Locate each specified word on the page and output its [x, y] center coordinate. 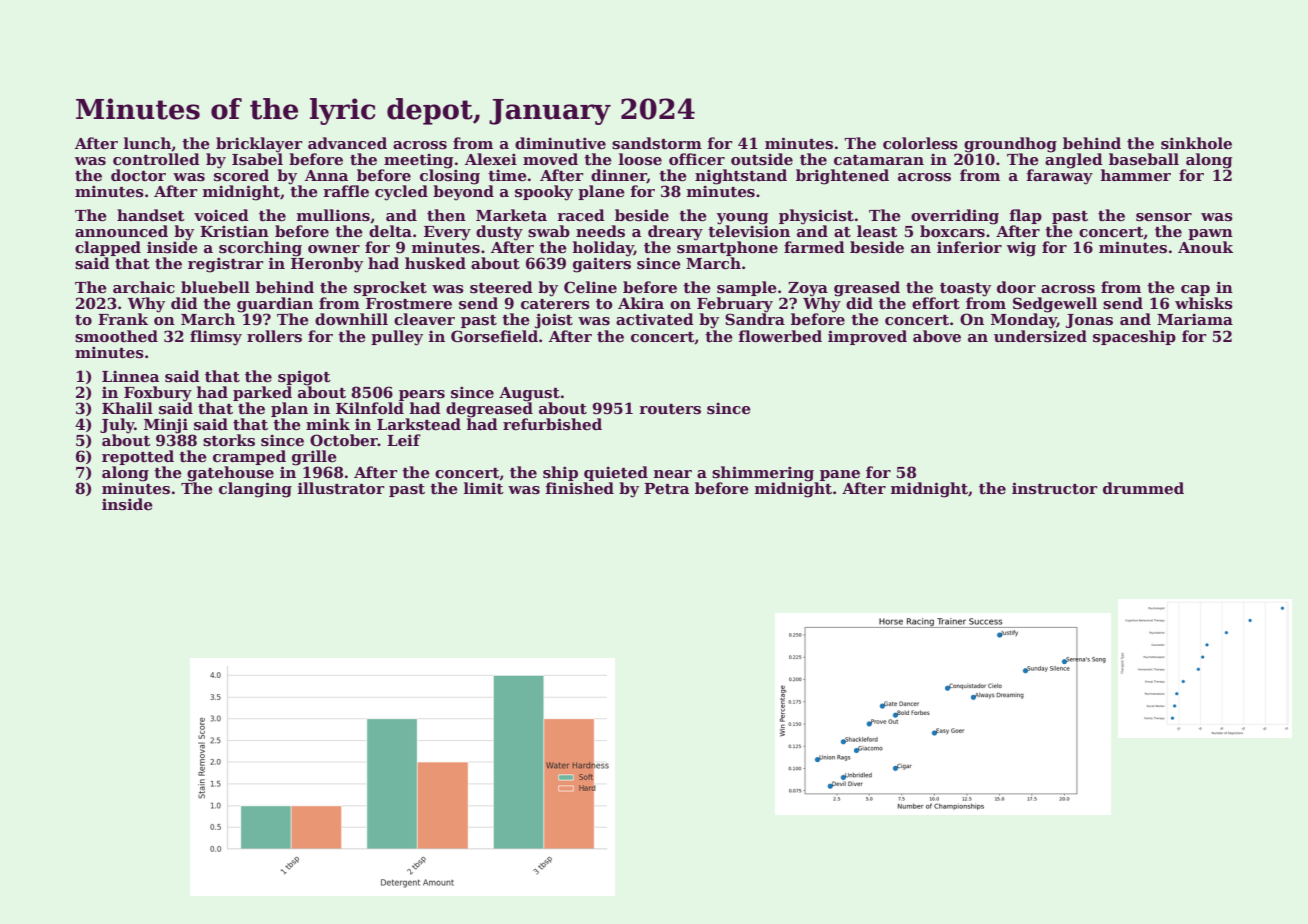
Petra [666, 488]
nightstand [741, 177]
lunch [147, 143]
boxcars [952, 231]
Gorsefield [494, 336]
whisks [1204, 303]
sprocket [390, 288]
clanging [255, 490]
